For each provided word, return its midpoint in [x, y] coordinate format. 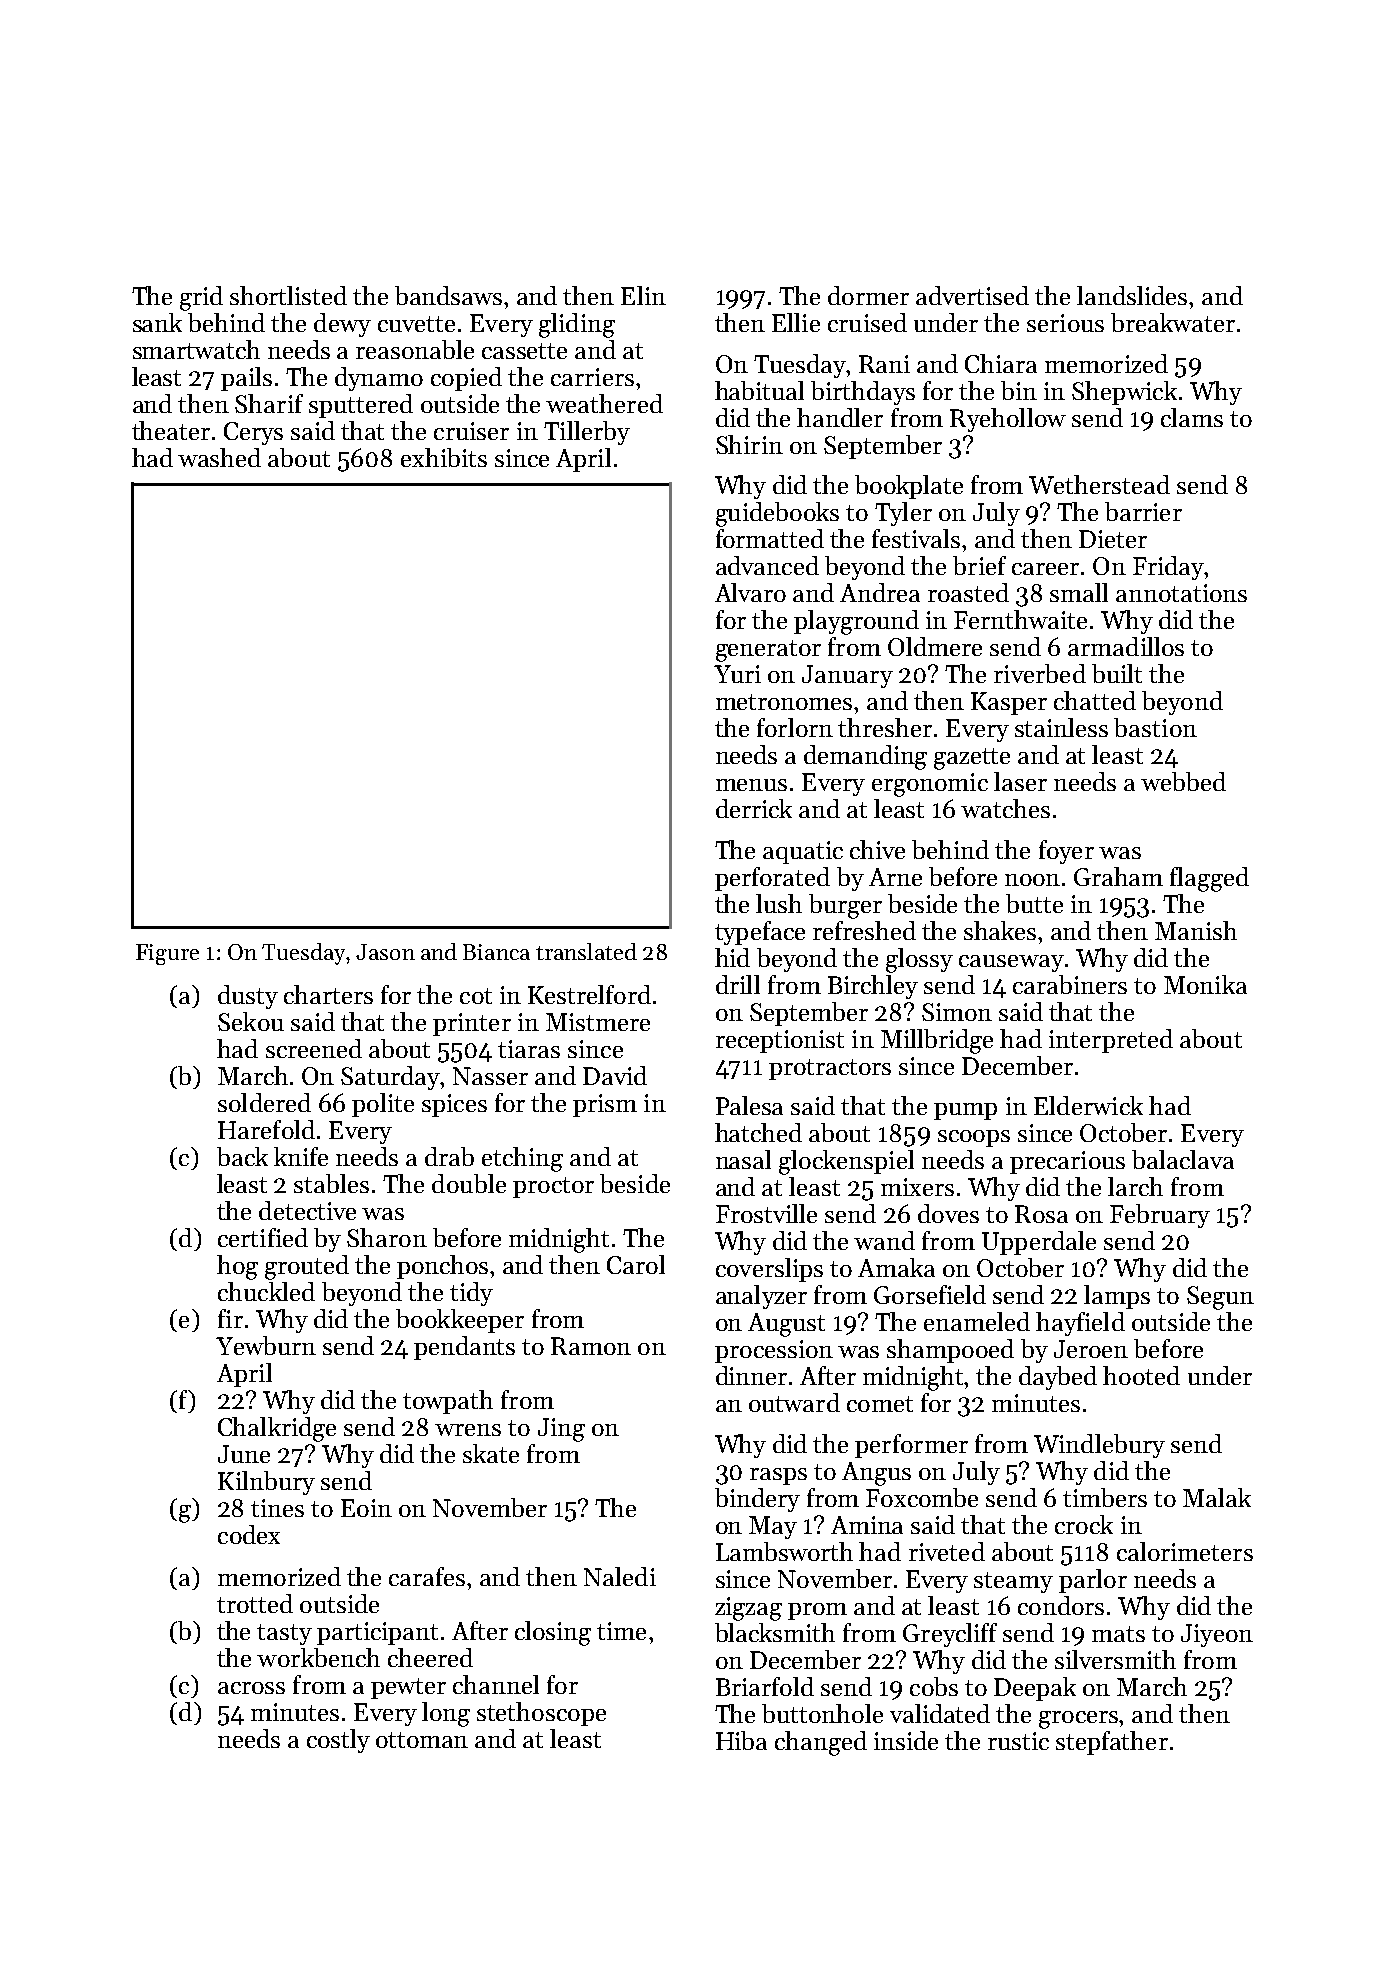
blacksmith [775, 1632]
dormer [868, 295]
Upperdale [1039, 1243]
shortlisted [288, 295]
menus [751, 785]
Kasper [1009, 703]
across [251, 1688]
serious [1065, 323]
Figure [167, 954]
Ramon [591, 1346]
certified [263, 1237]
